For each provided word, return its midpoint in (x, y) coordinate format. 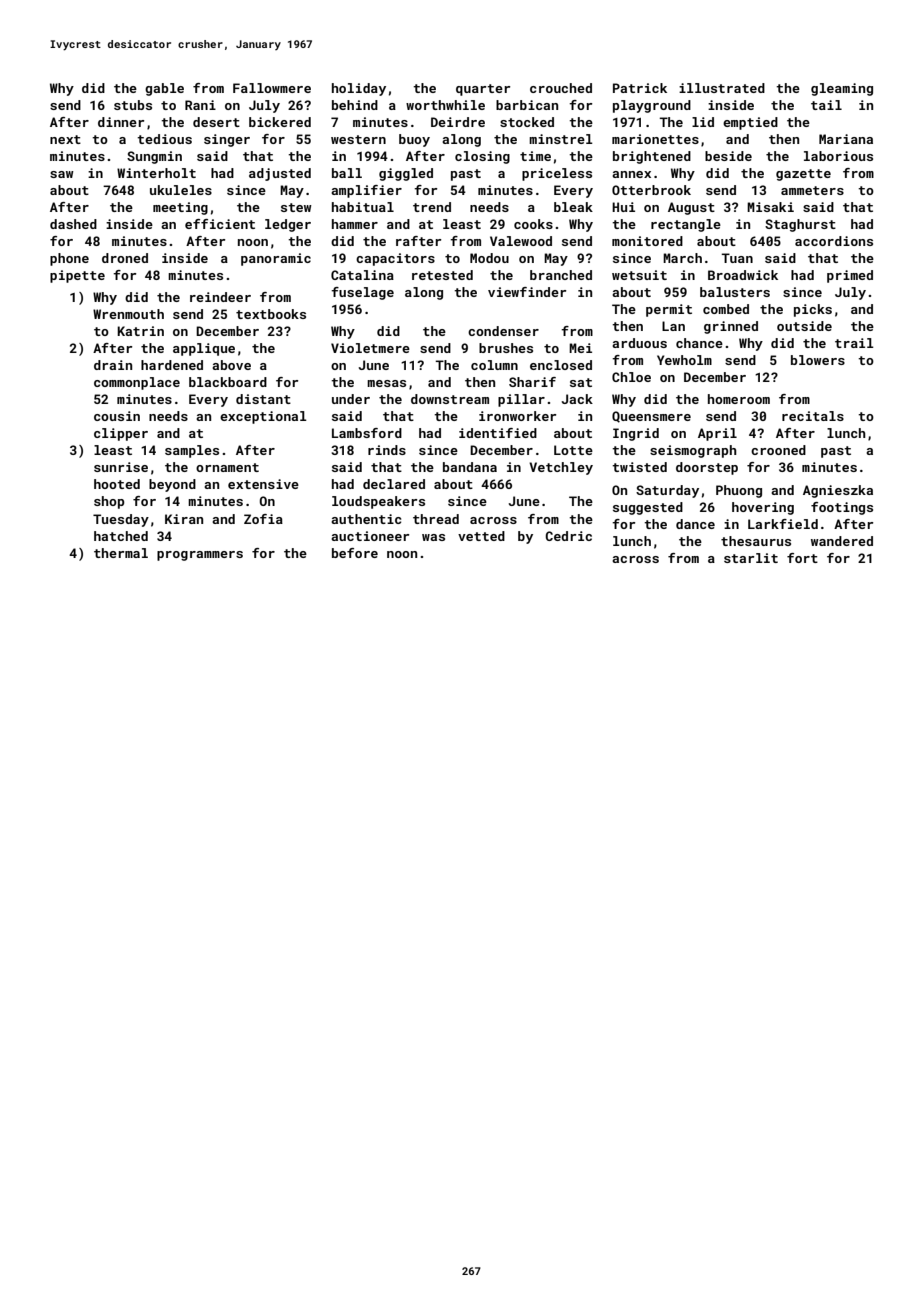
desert (216, 122)
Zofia (263, 519)
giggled (406, 174)
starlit (751, 558)
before (355, 553)
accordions (834, 241)
